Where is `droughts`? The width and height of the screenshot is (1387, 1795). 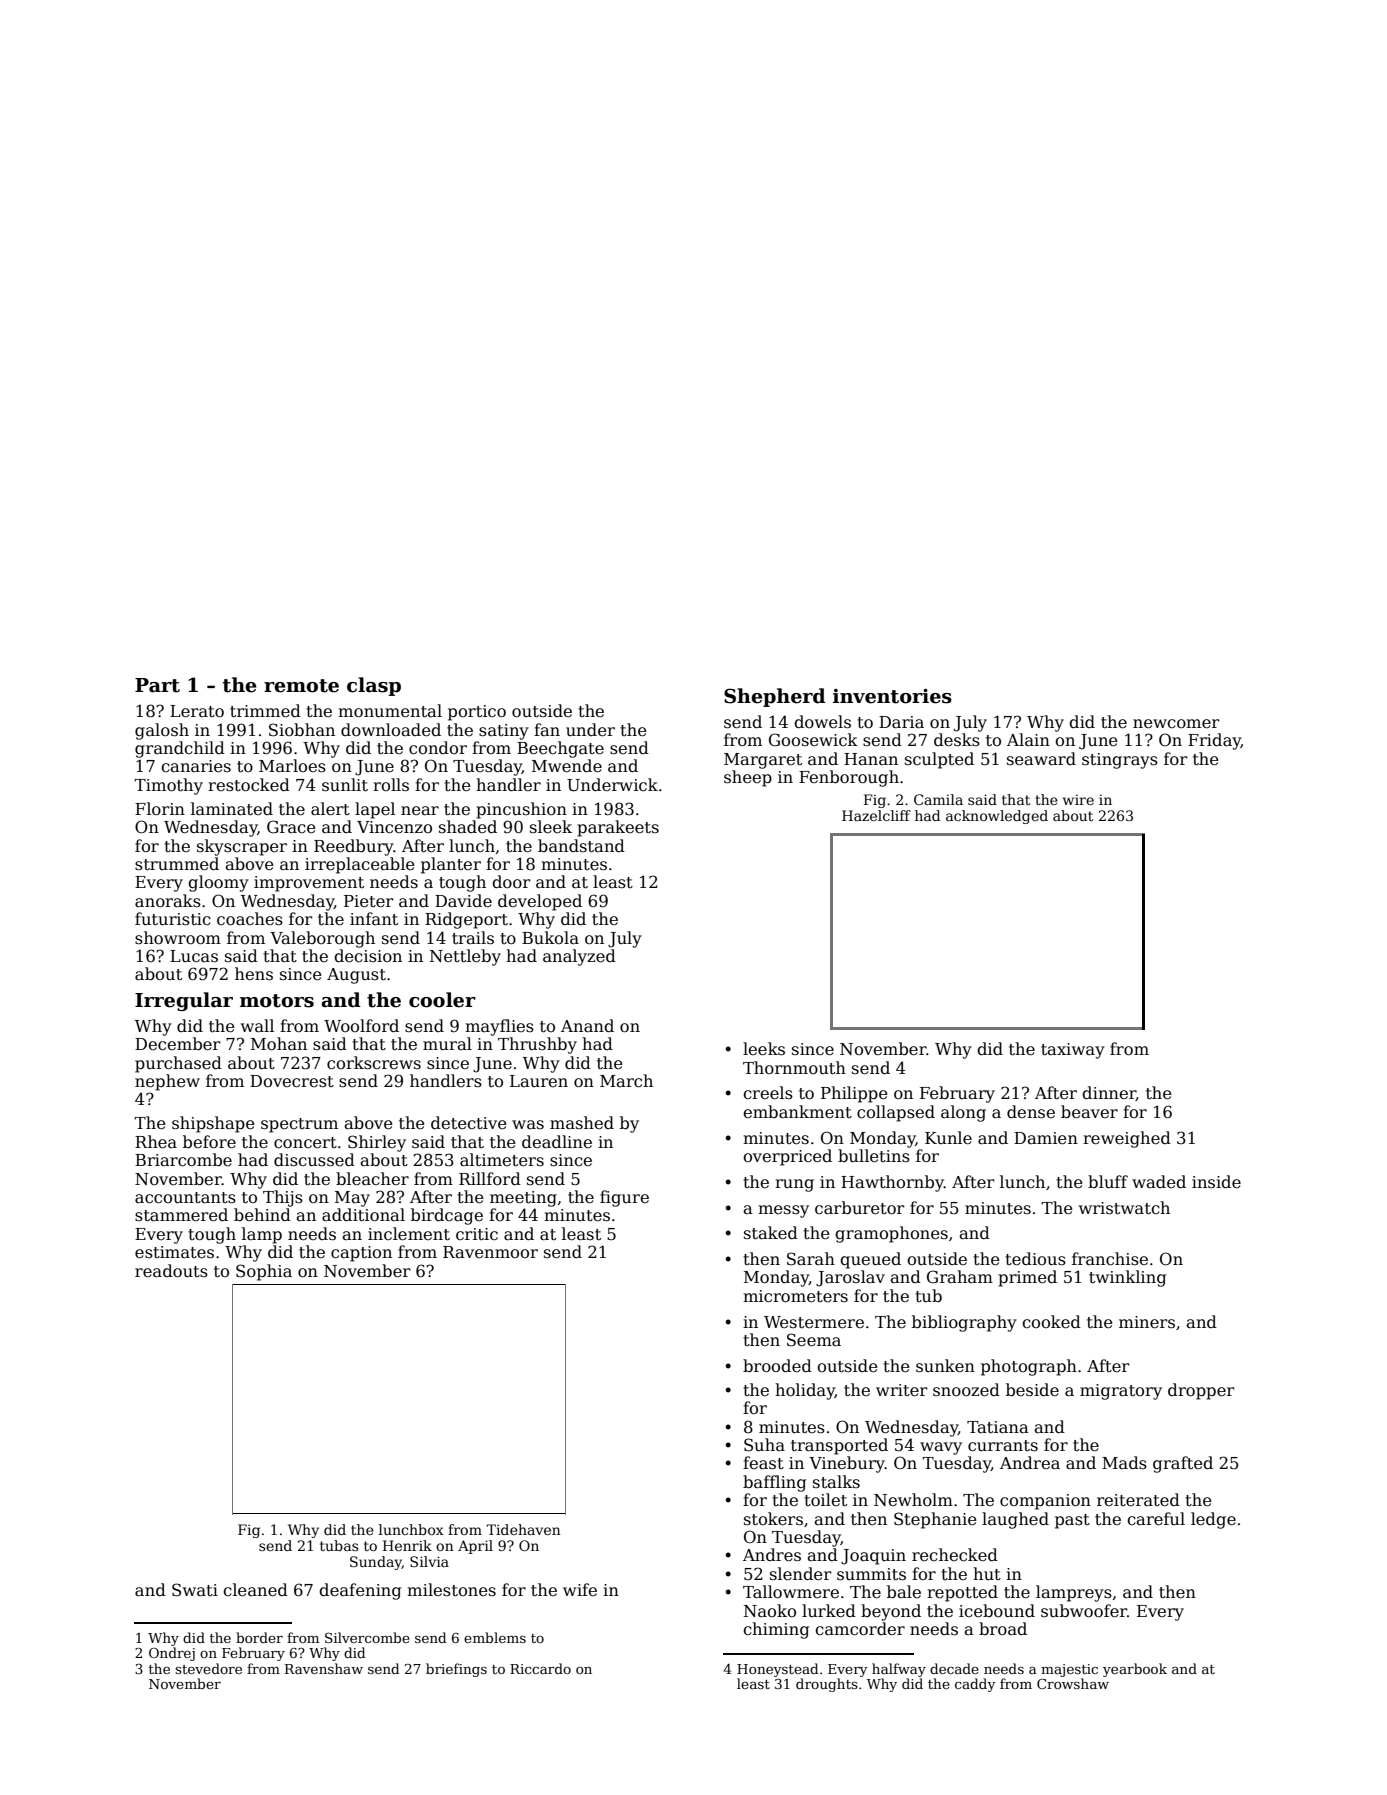
droughts is located at coordinates (827, 1685).
